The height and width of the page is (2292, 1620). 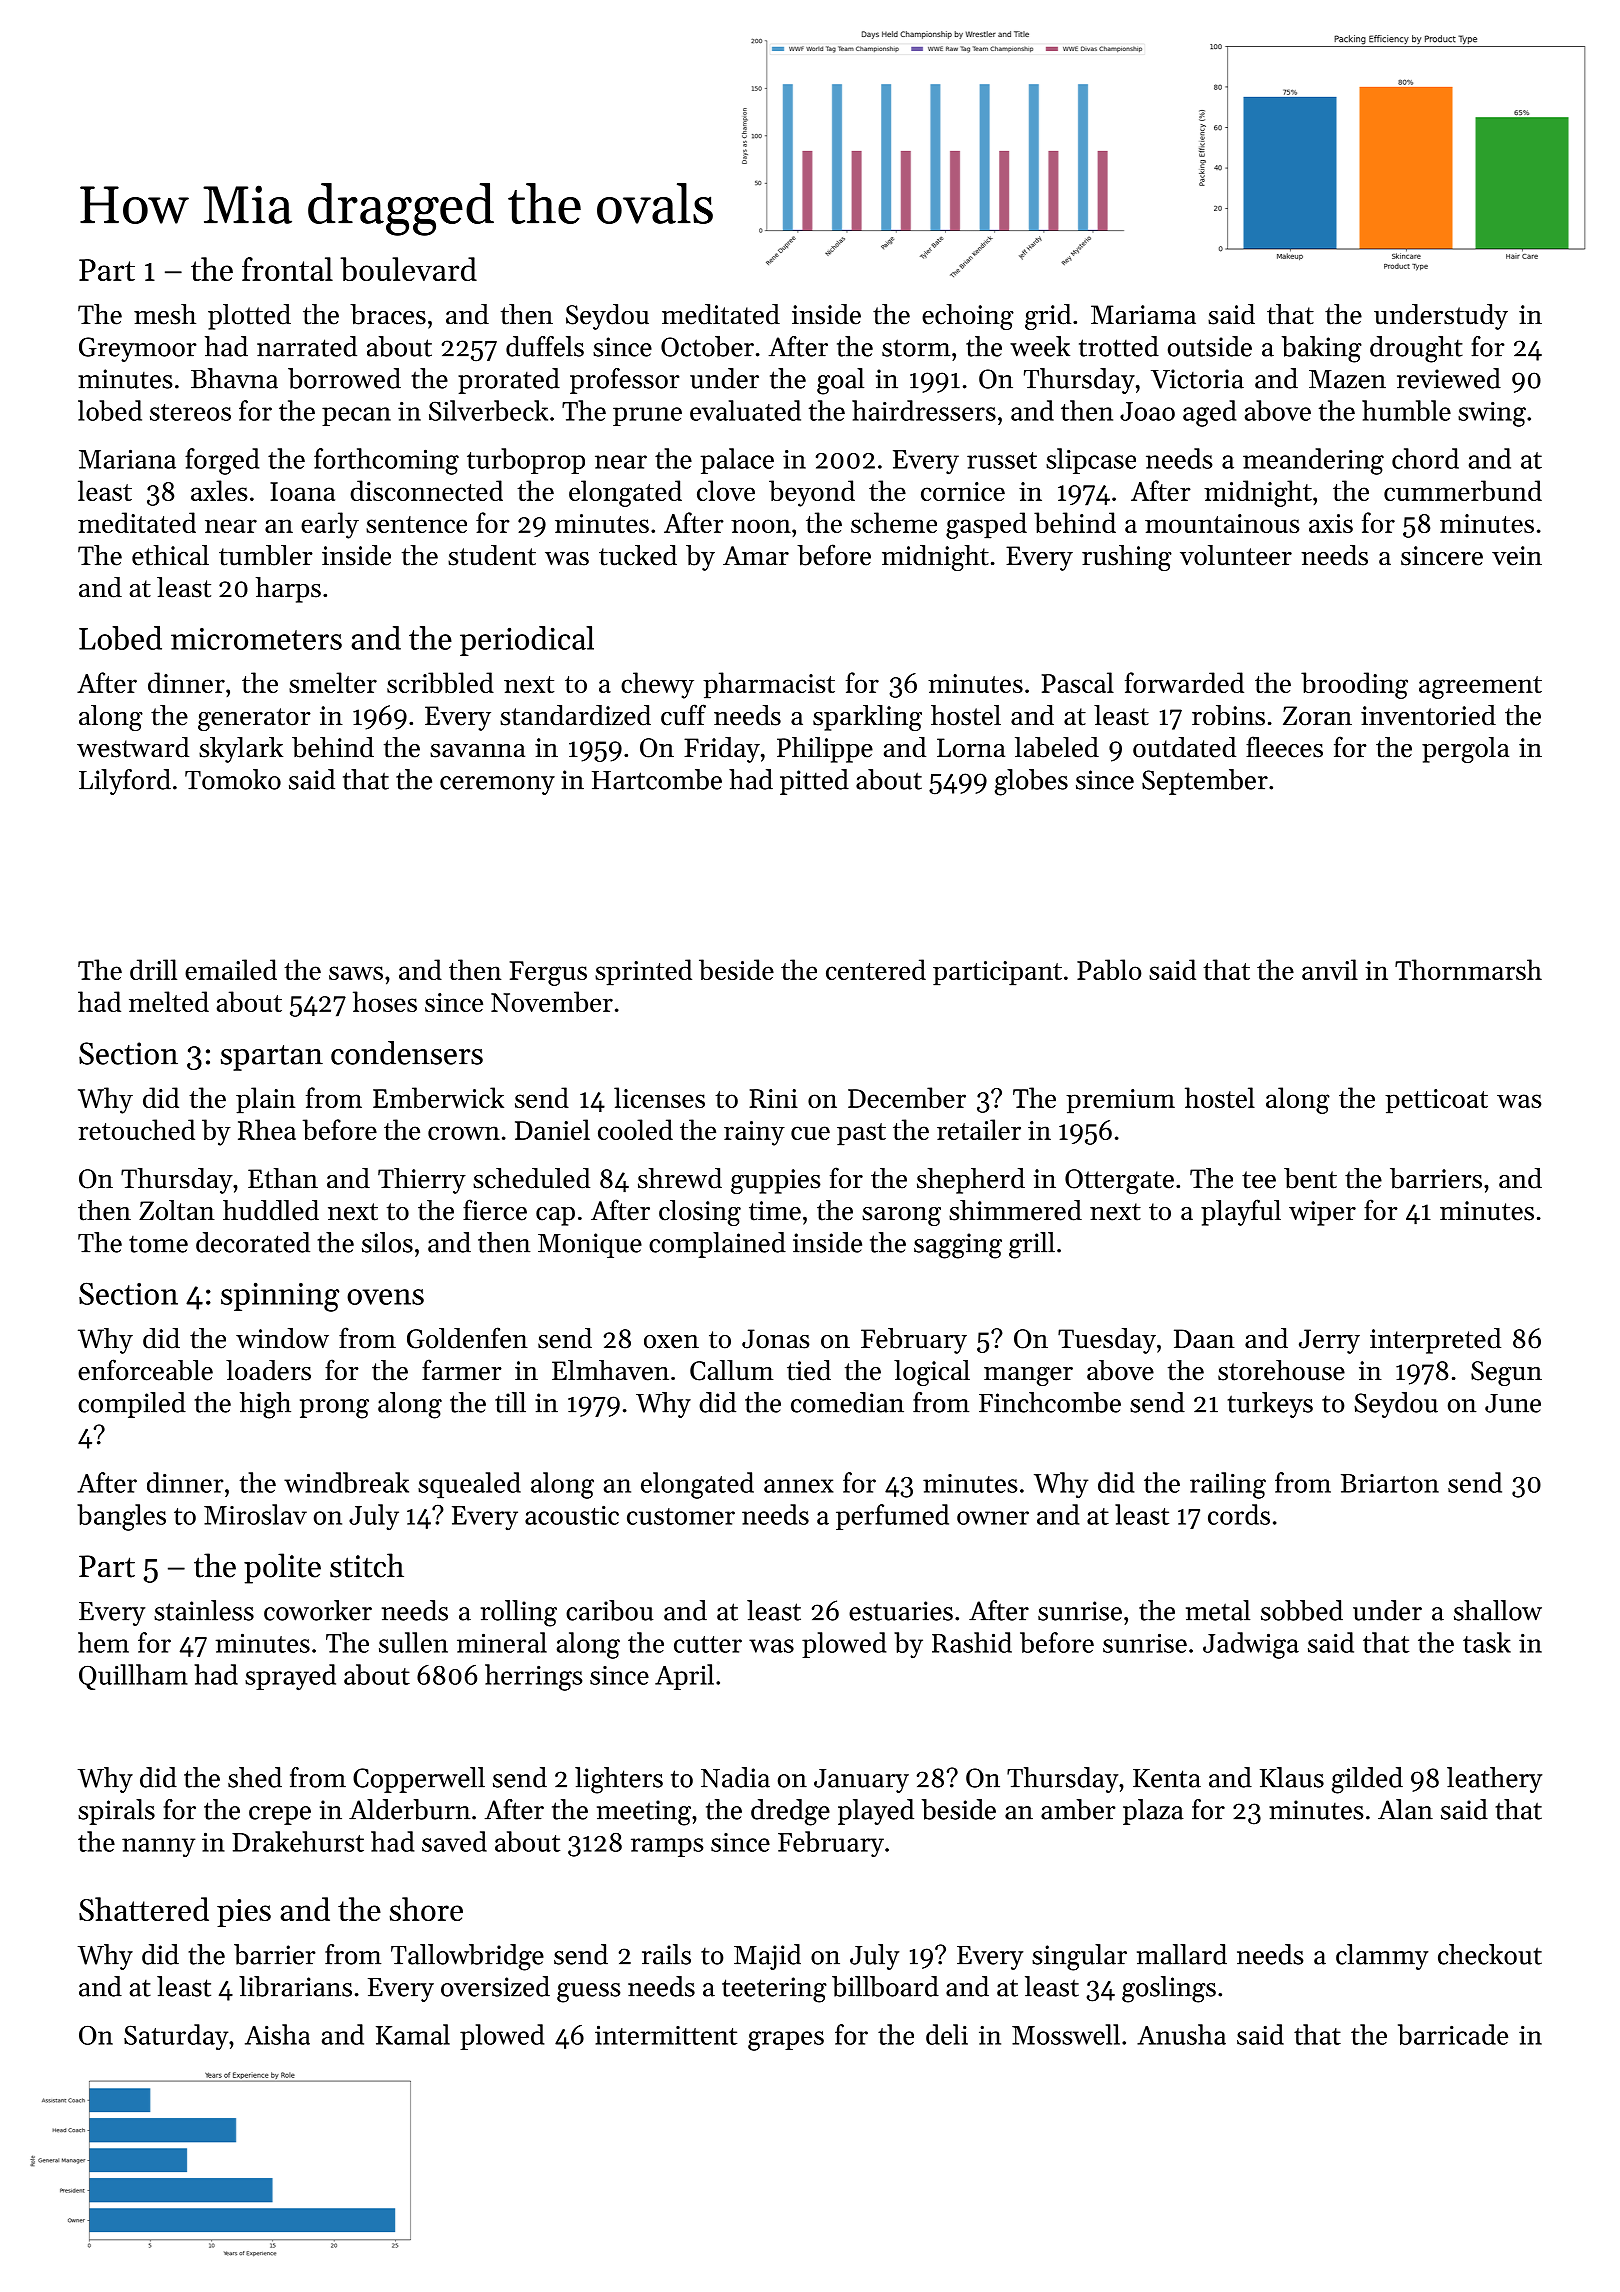 I want to click on pharmacist, so click(x=769, y=685).
